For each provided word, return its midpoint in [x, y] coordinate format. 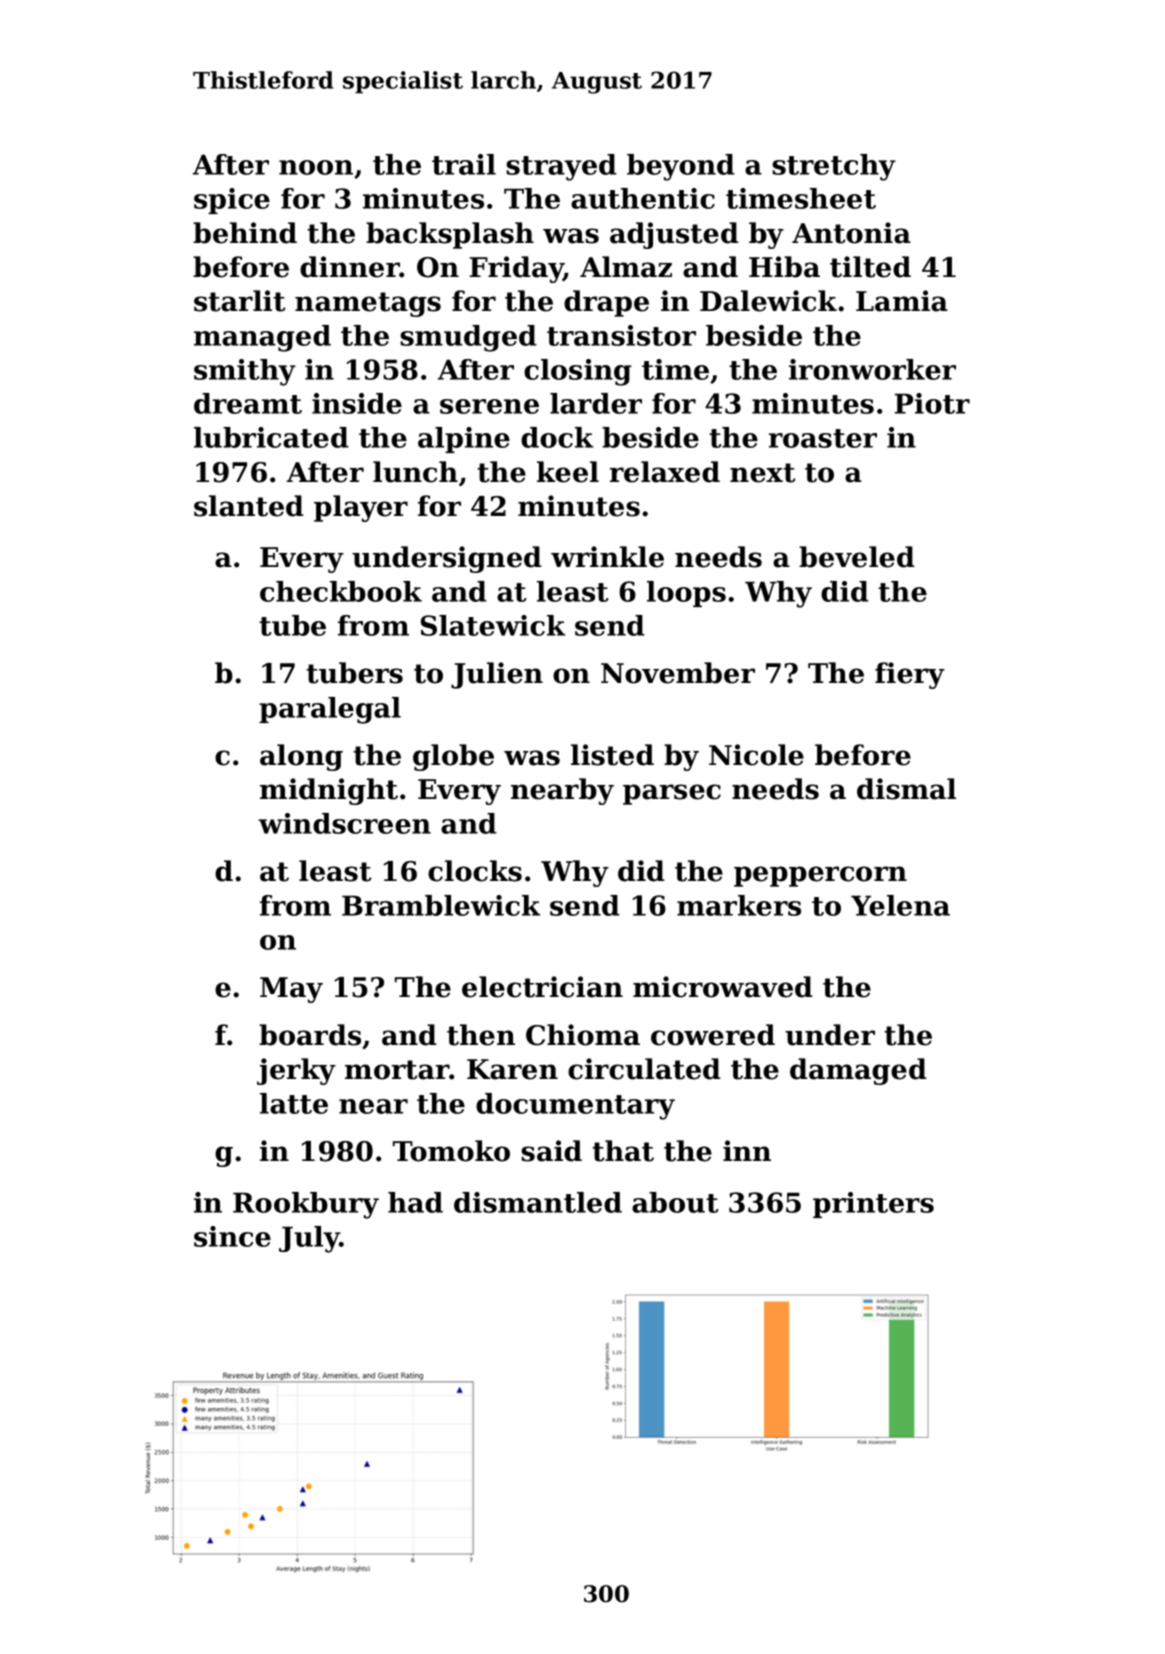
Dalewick [768, 301]
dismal [906, 789]
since [232, 1236]
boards [310, 1035]
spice [232, 201]
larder [596, 403]
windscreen [345, 823]
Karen [512, 1069]
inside [357, 403]
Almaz [626, 267]
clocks [475, 871]
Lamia [902, 301]
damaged [858, 1071]
